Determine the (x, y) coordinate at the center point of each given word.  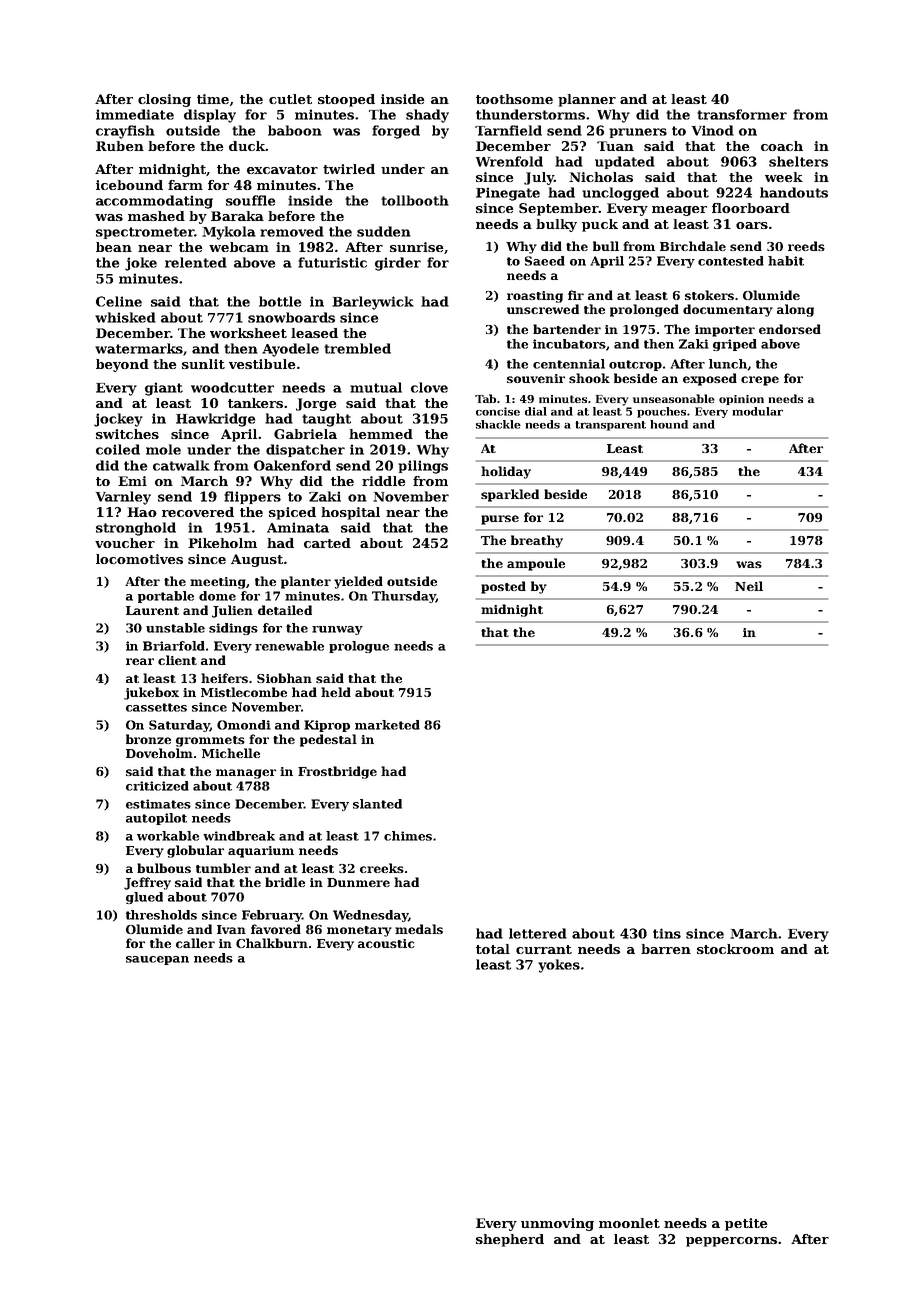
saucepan (157, 960)
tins (667, 933)
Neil (749, 586)
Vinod (713, 130)
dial (536, 411)
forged (396, 132)
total (493, 949)
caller (195, 943)
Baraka (237, 216)
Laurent (152, 610)
